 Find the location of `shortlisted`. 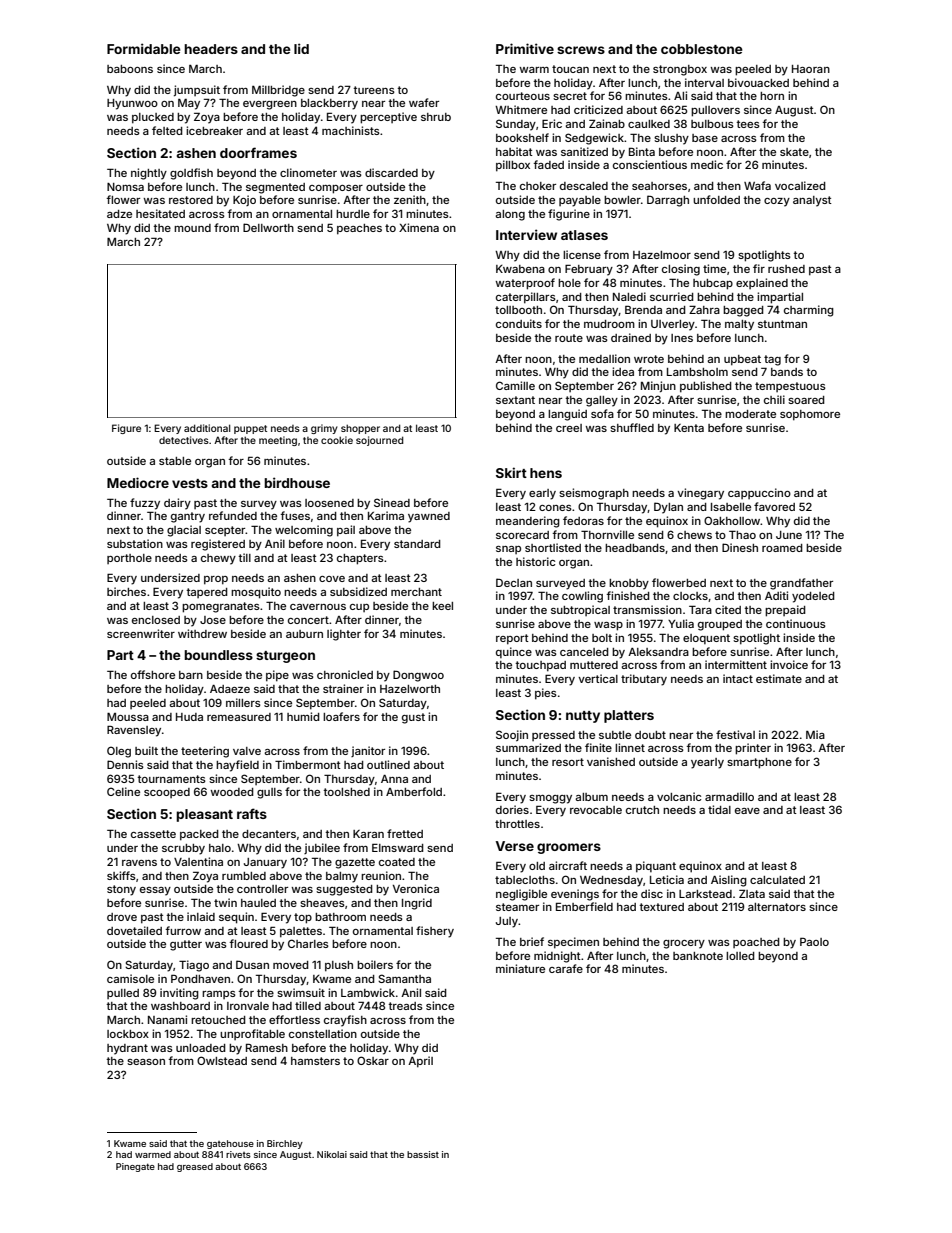

shortlisted is located at coordinates (553, 547).
